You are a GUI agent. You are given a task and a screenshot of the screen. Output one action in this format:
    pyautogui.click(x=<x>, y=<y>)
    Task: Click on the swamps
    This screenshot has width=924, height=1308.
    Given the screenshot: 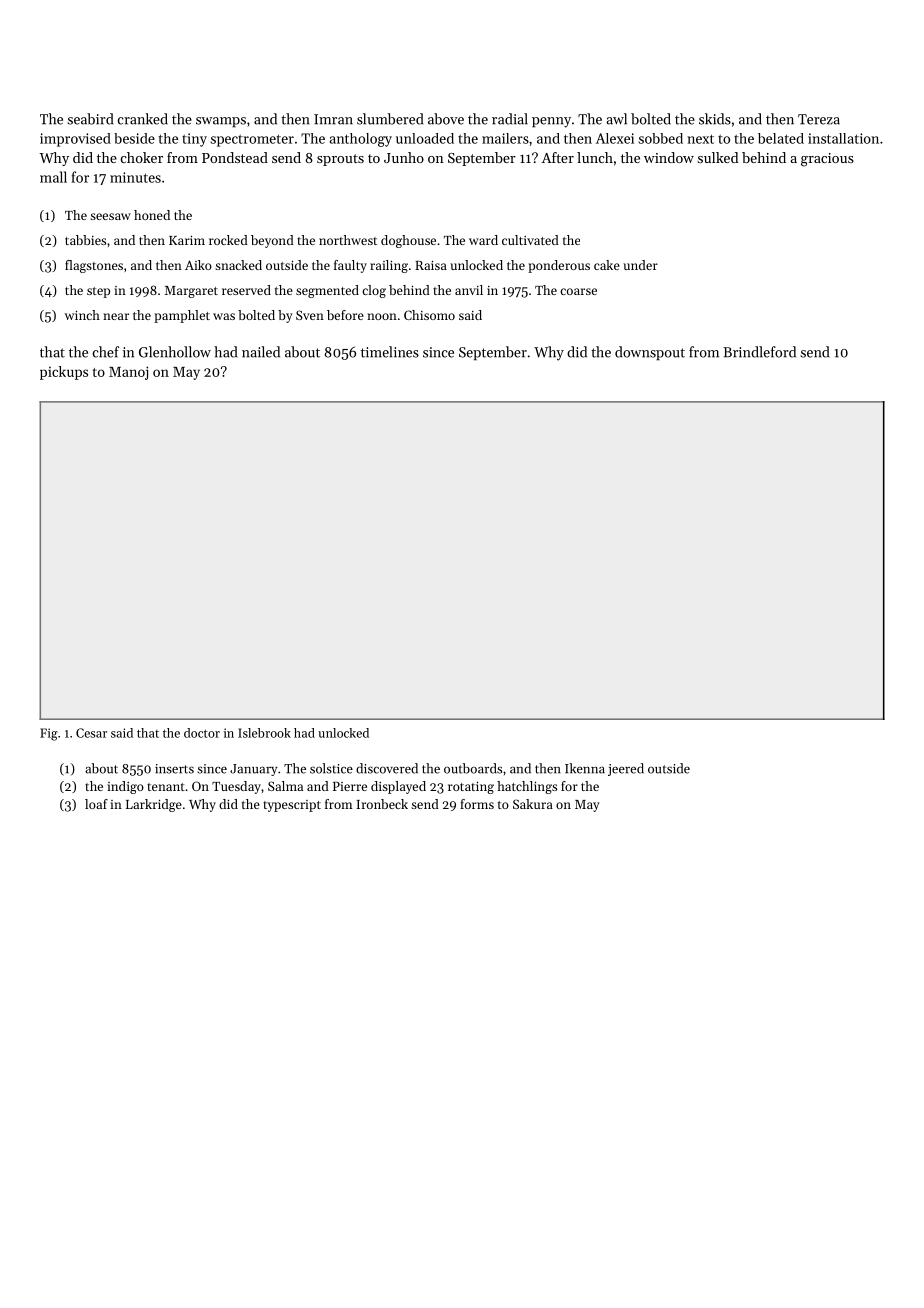 What is the action you would take?
    pyautogui.click(x=221, y=122)
